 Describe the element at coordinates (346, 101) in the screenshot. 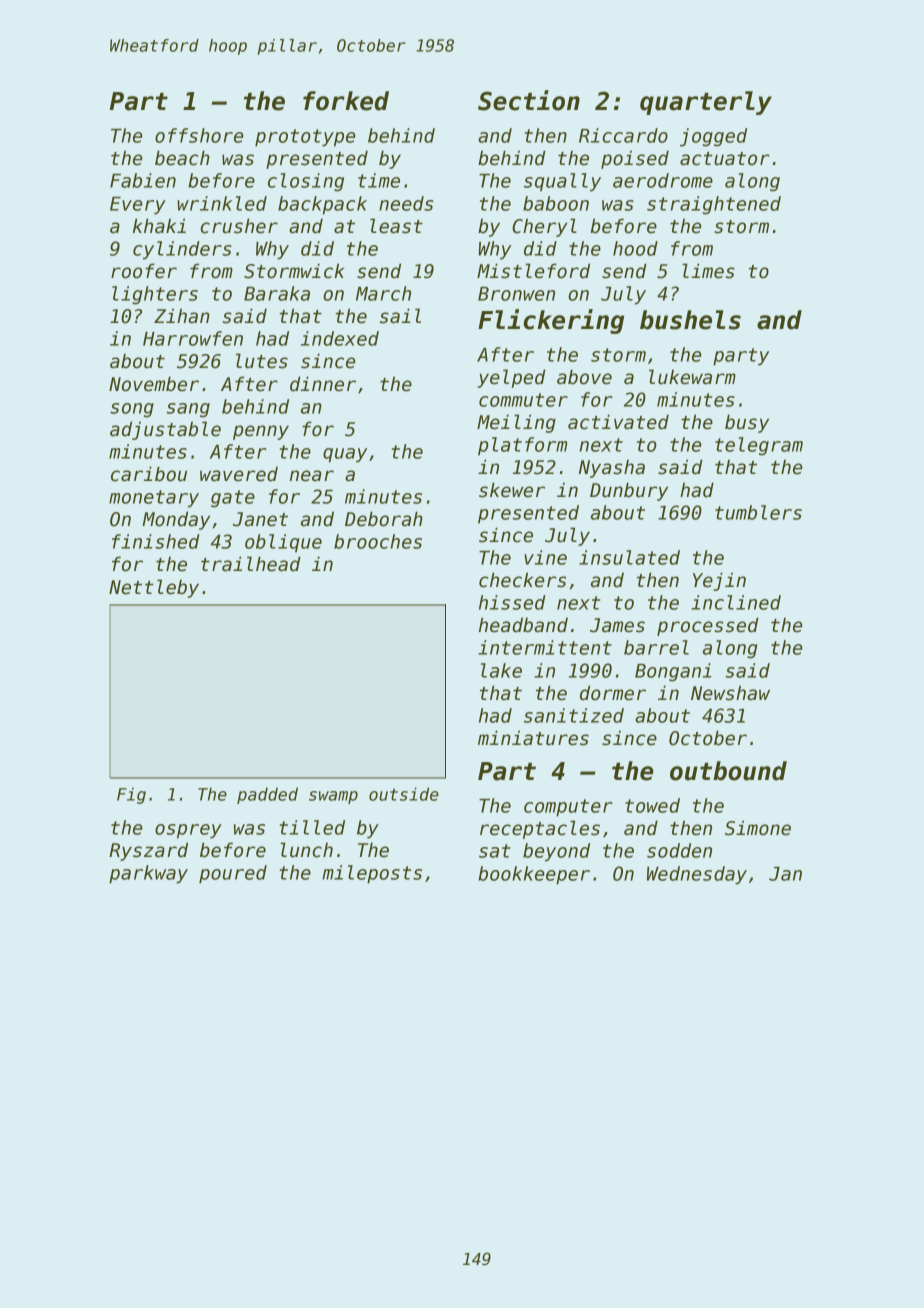

I see `forked` at that location.
